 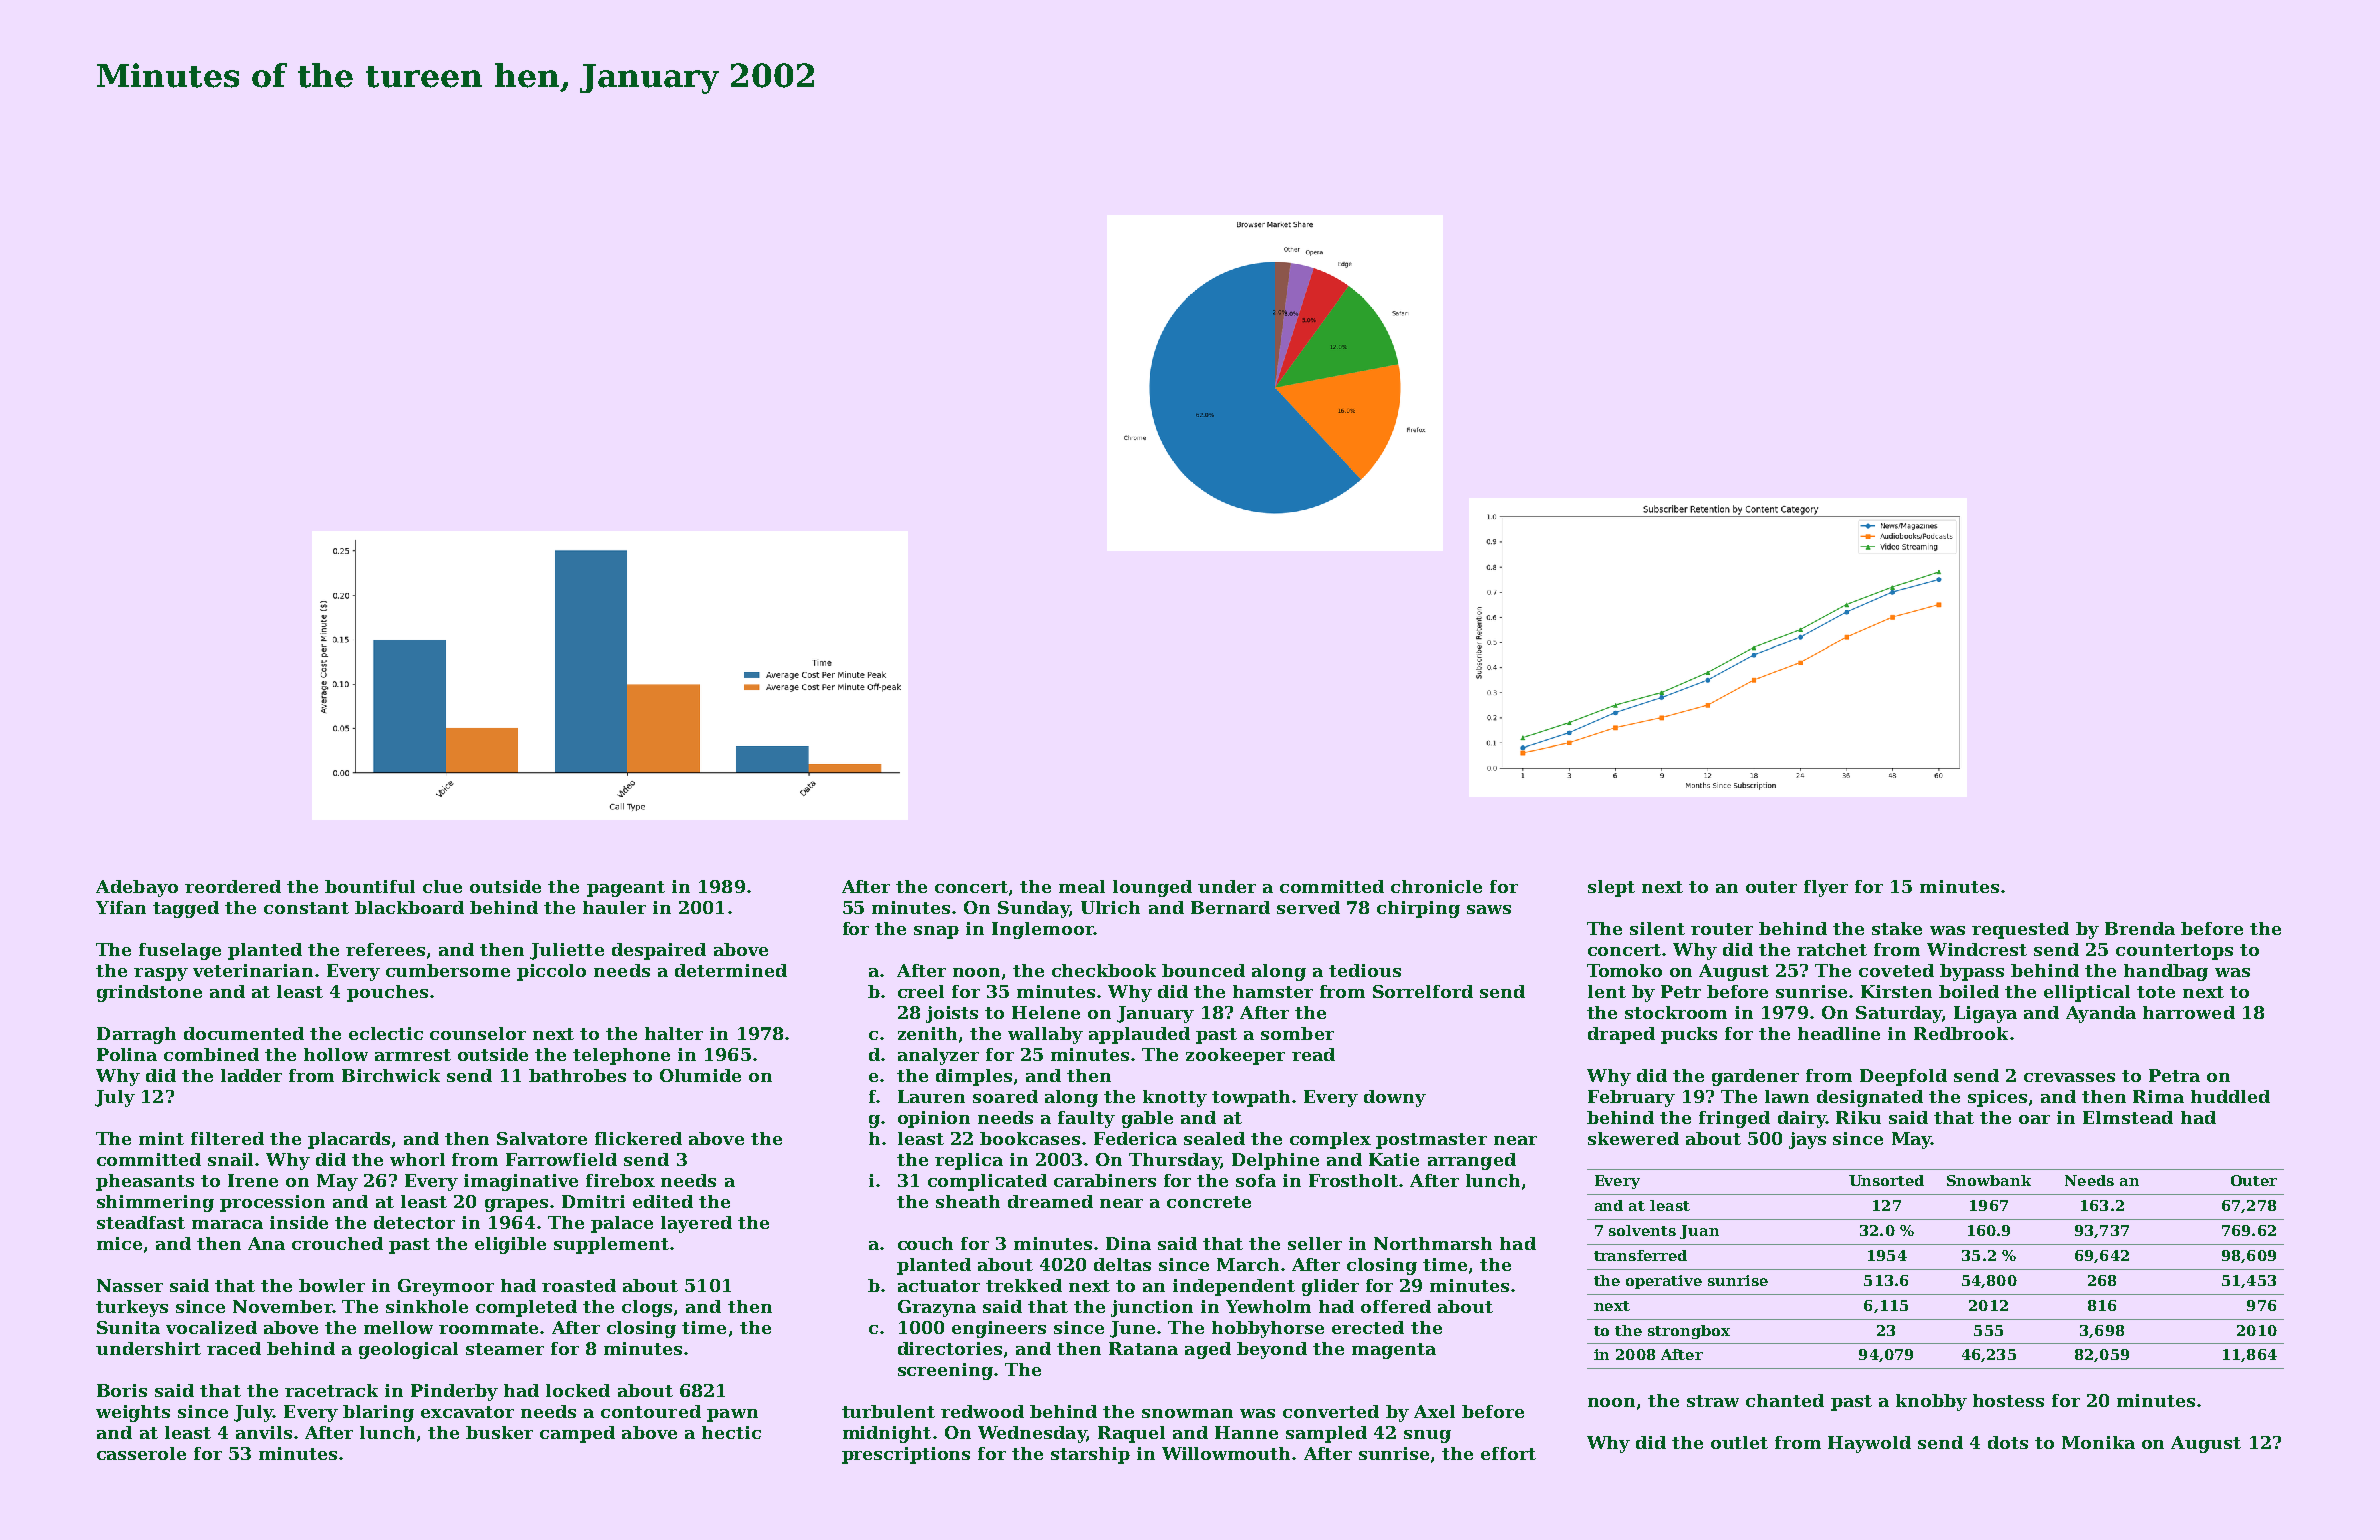 What do you see at coordinates (1226, 1453) in the screenshot?
I see `Willowmouth` at bounding box center [1226, 1453].
